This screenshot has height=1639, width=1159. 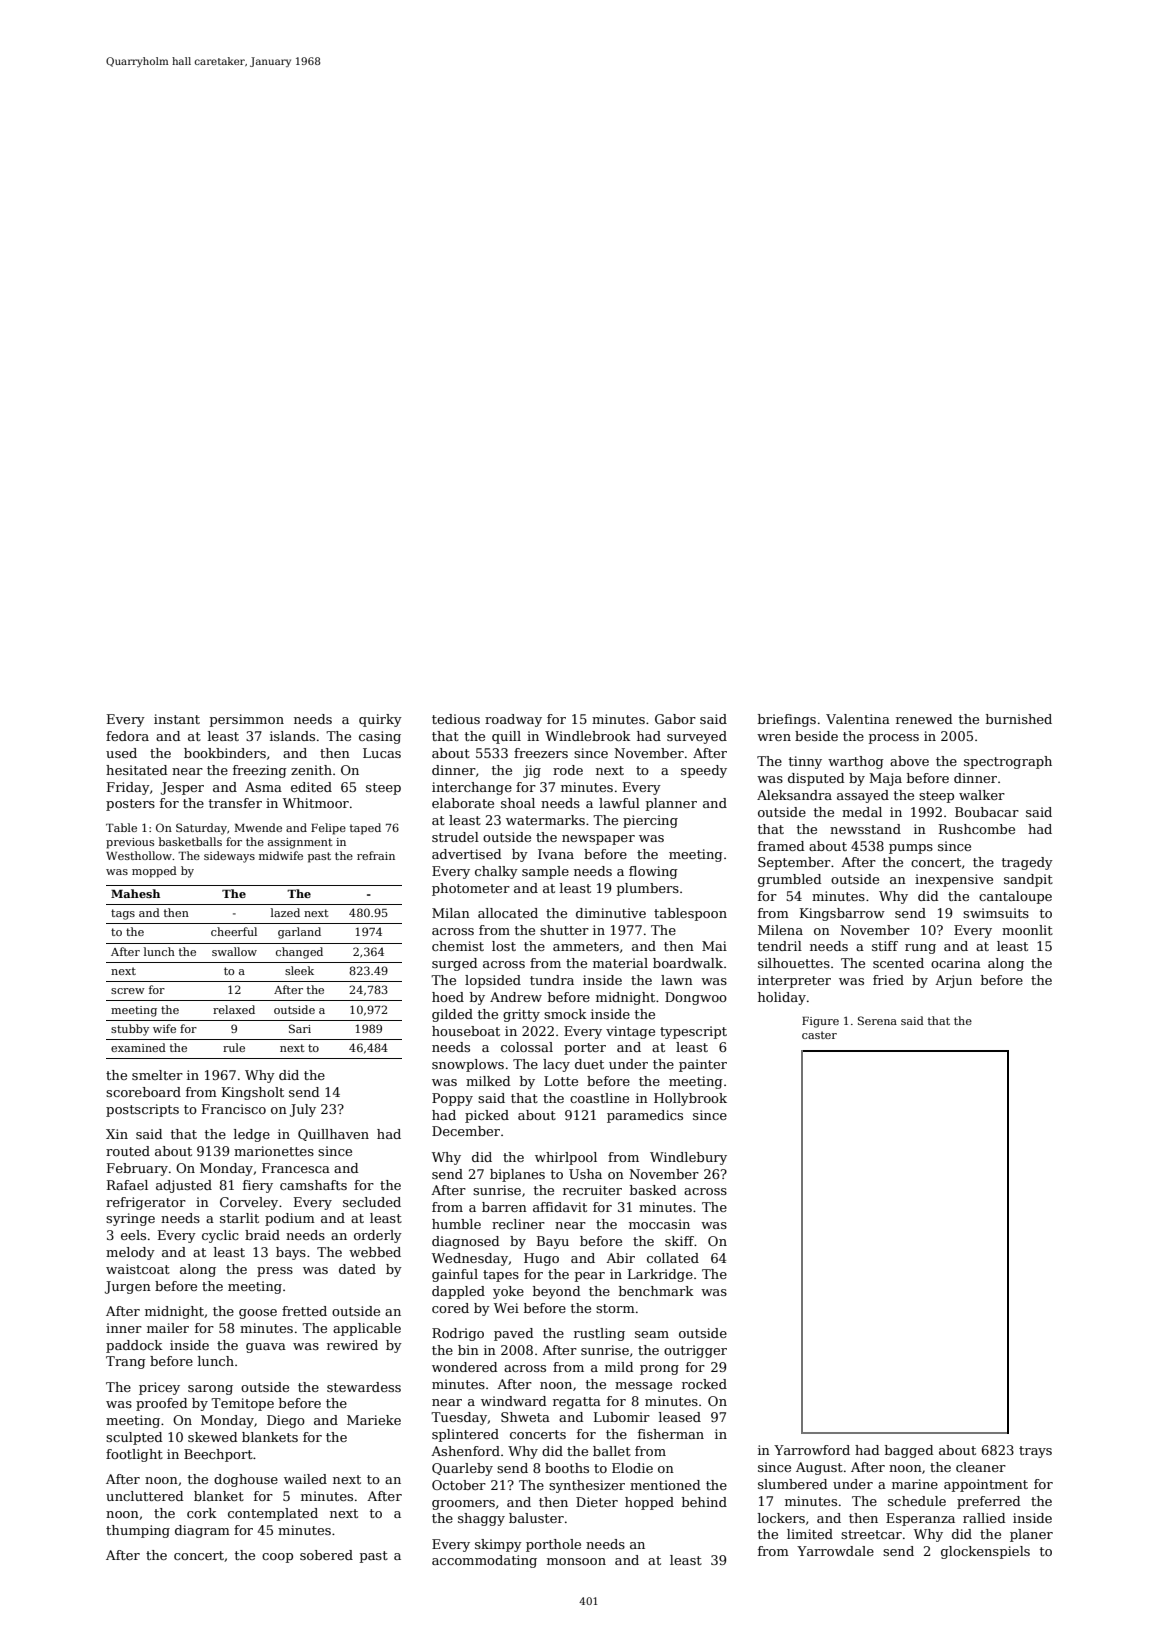 What do you see at coordinates (1027, 930) in the screenshot?
I see `moonlit` at bounding box center [1027, 930].
